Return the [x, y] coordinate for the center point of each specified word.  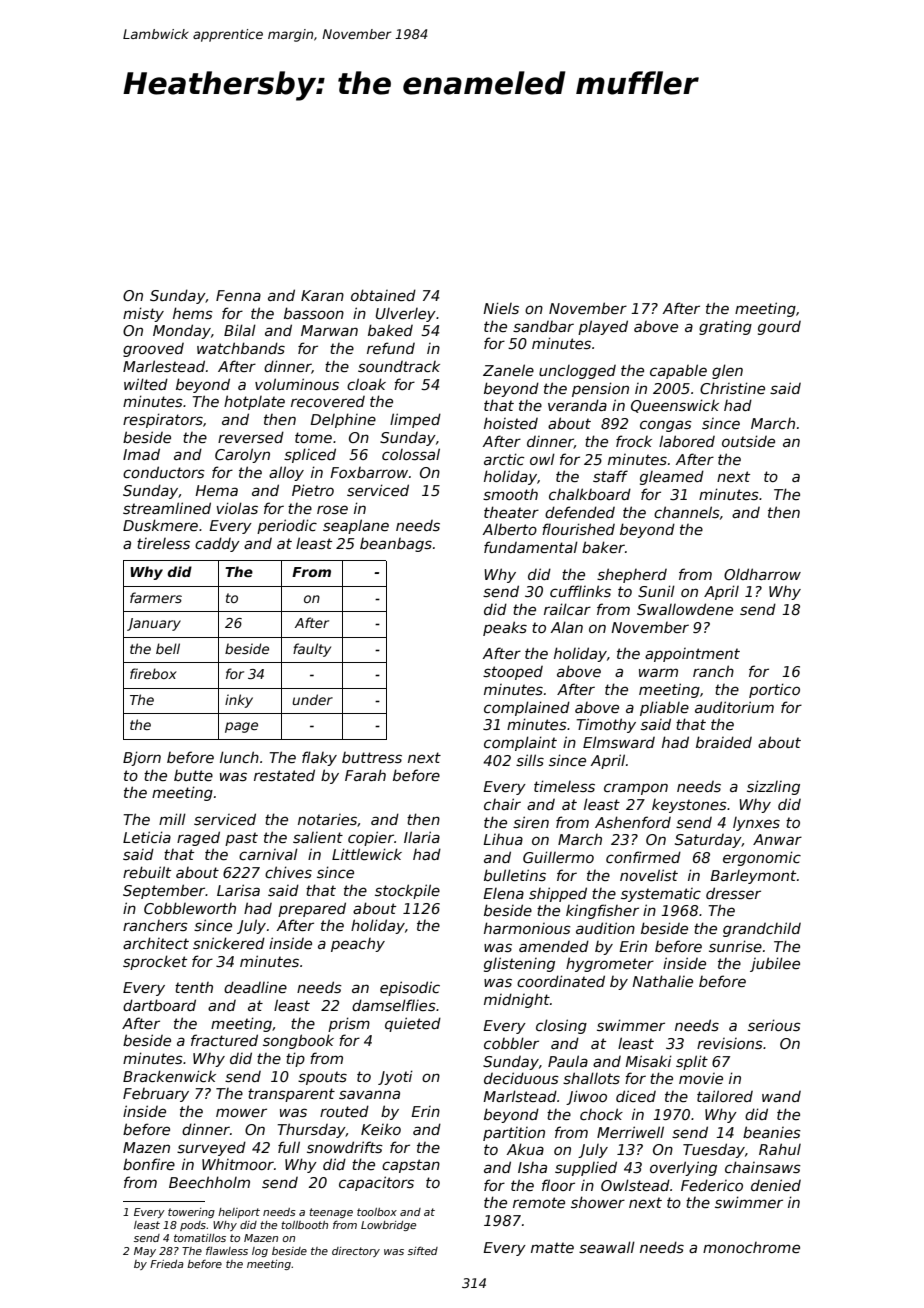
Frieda [167, 1264]
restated [284, 775]
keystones [689, 806]
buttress [372, 757]
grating [725, 327]
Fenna [238, 295]
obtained [383, 295]
